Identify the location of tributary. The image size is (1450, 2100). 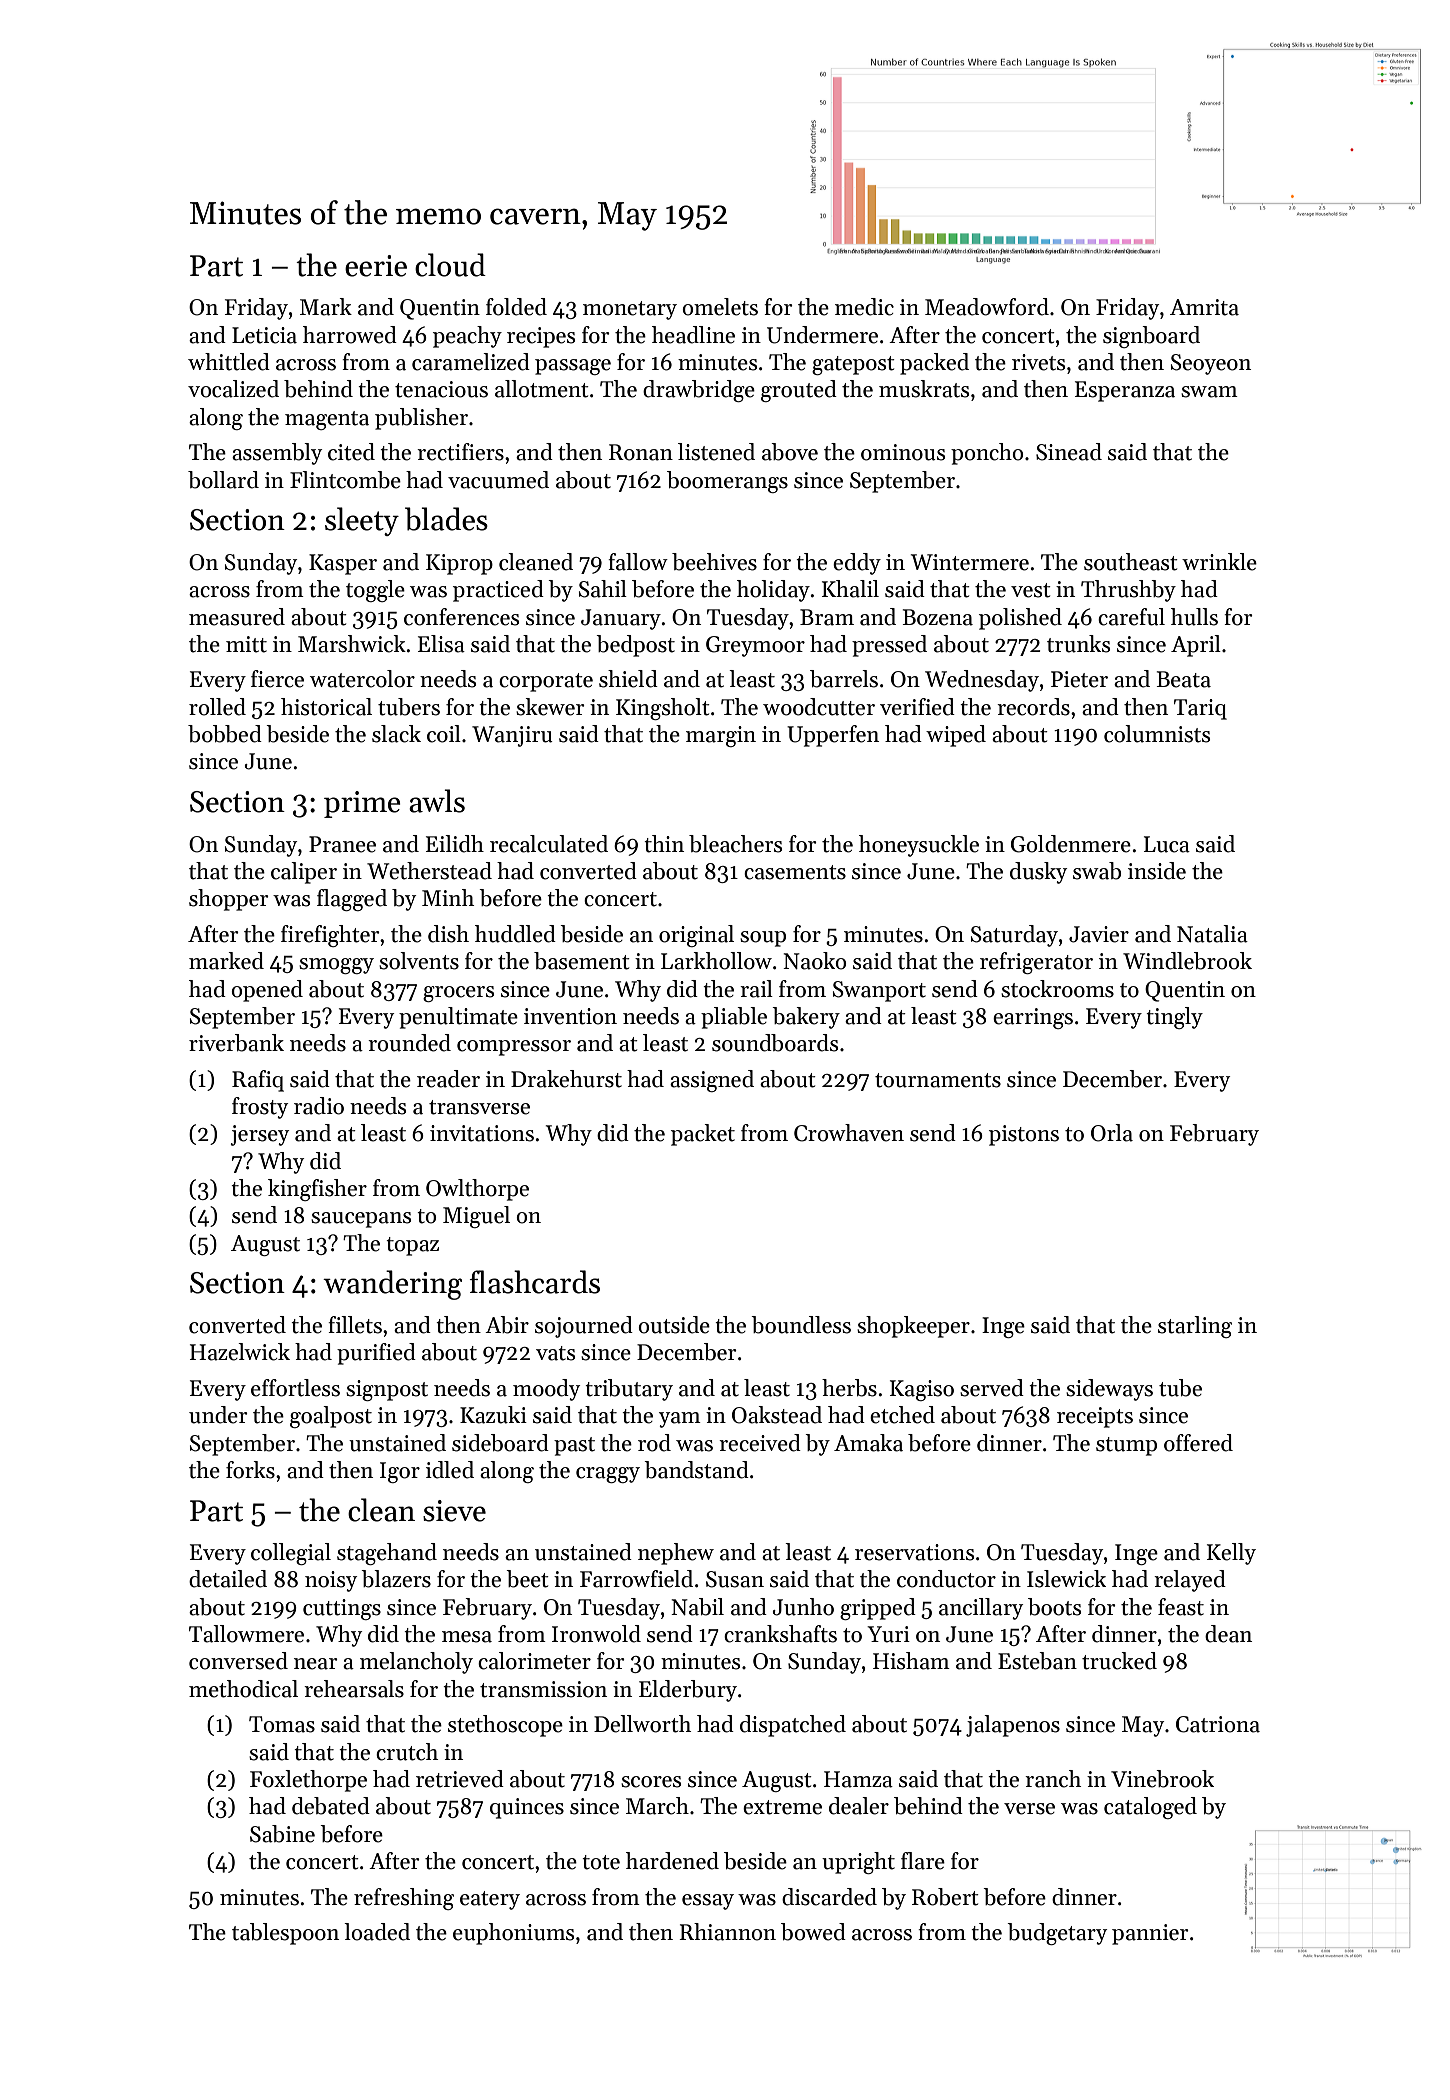
(629, 1390).
